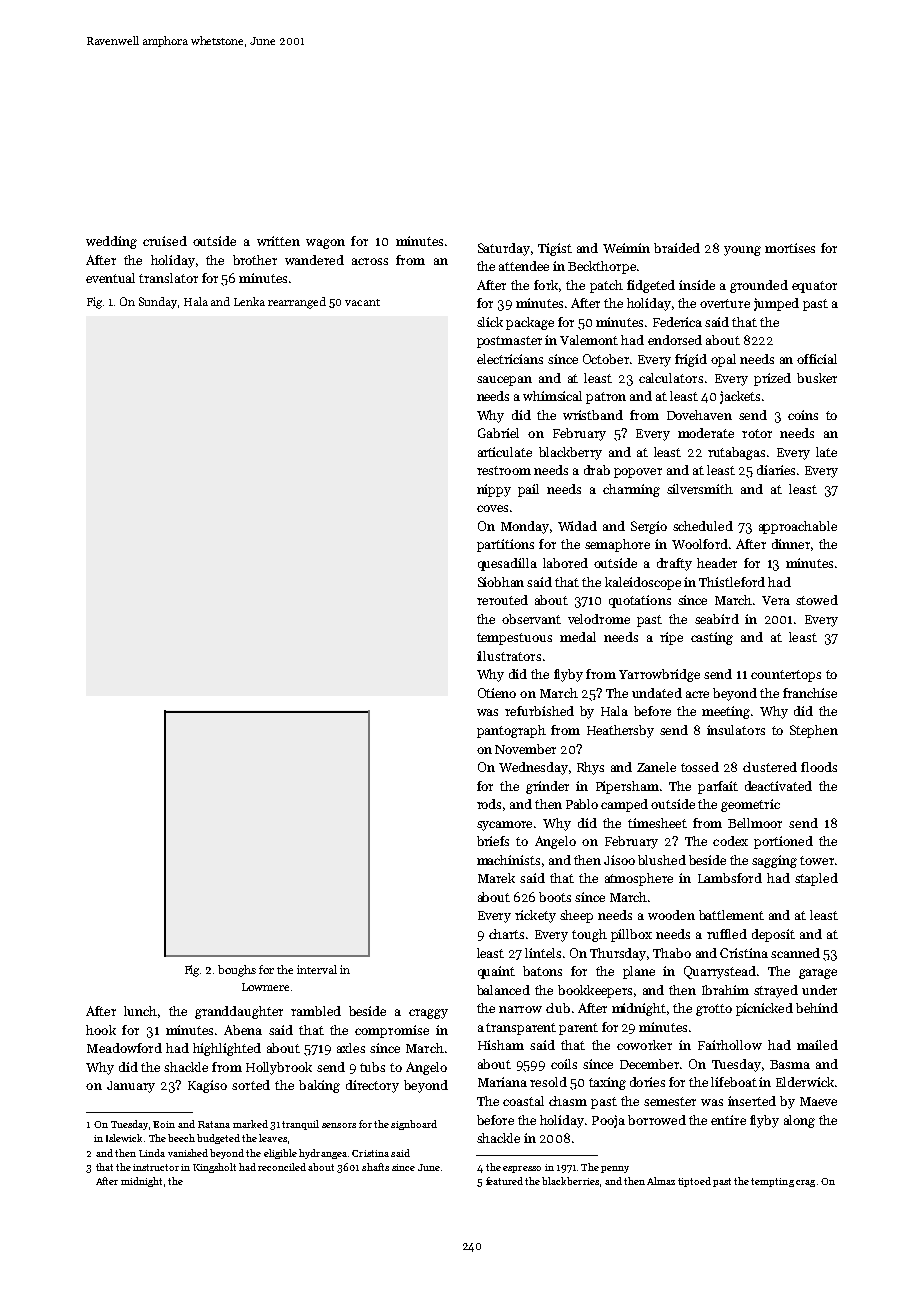 This screenshot has height=1314, width=924. What do you see at coordinates (494, 490) in the screenshot?
I see `nippy` at bounding box center [494, 490].
